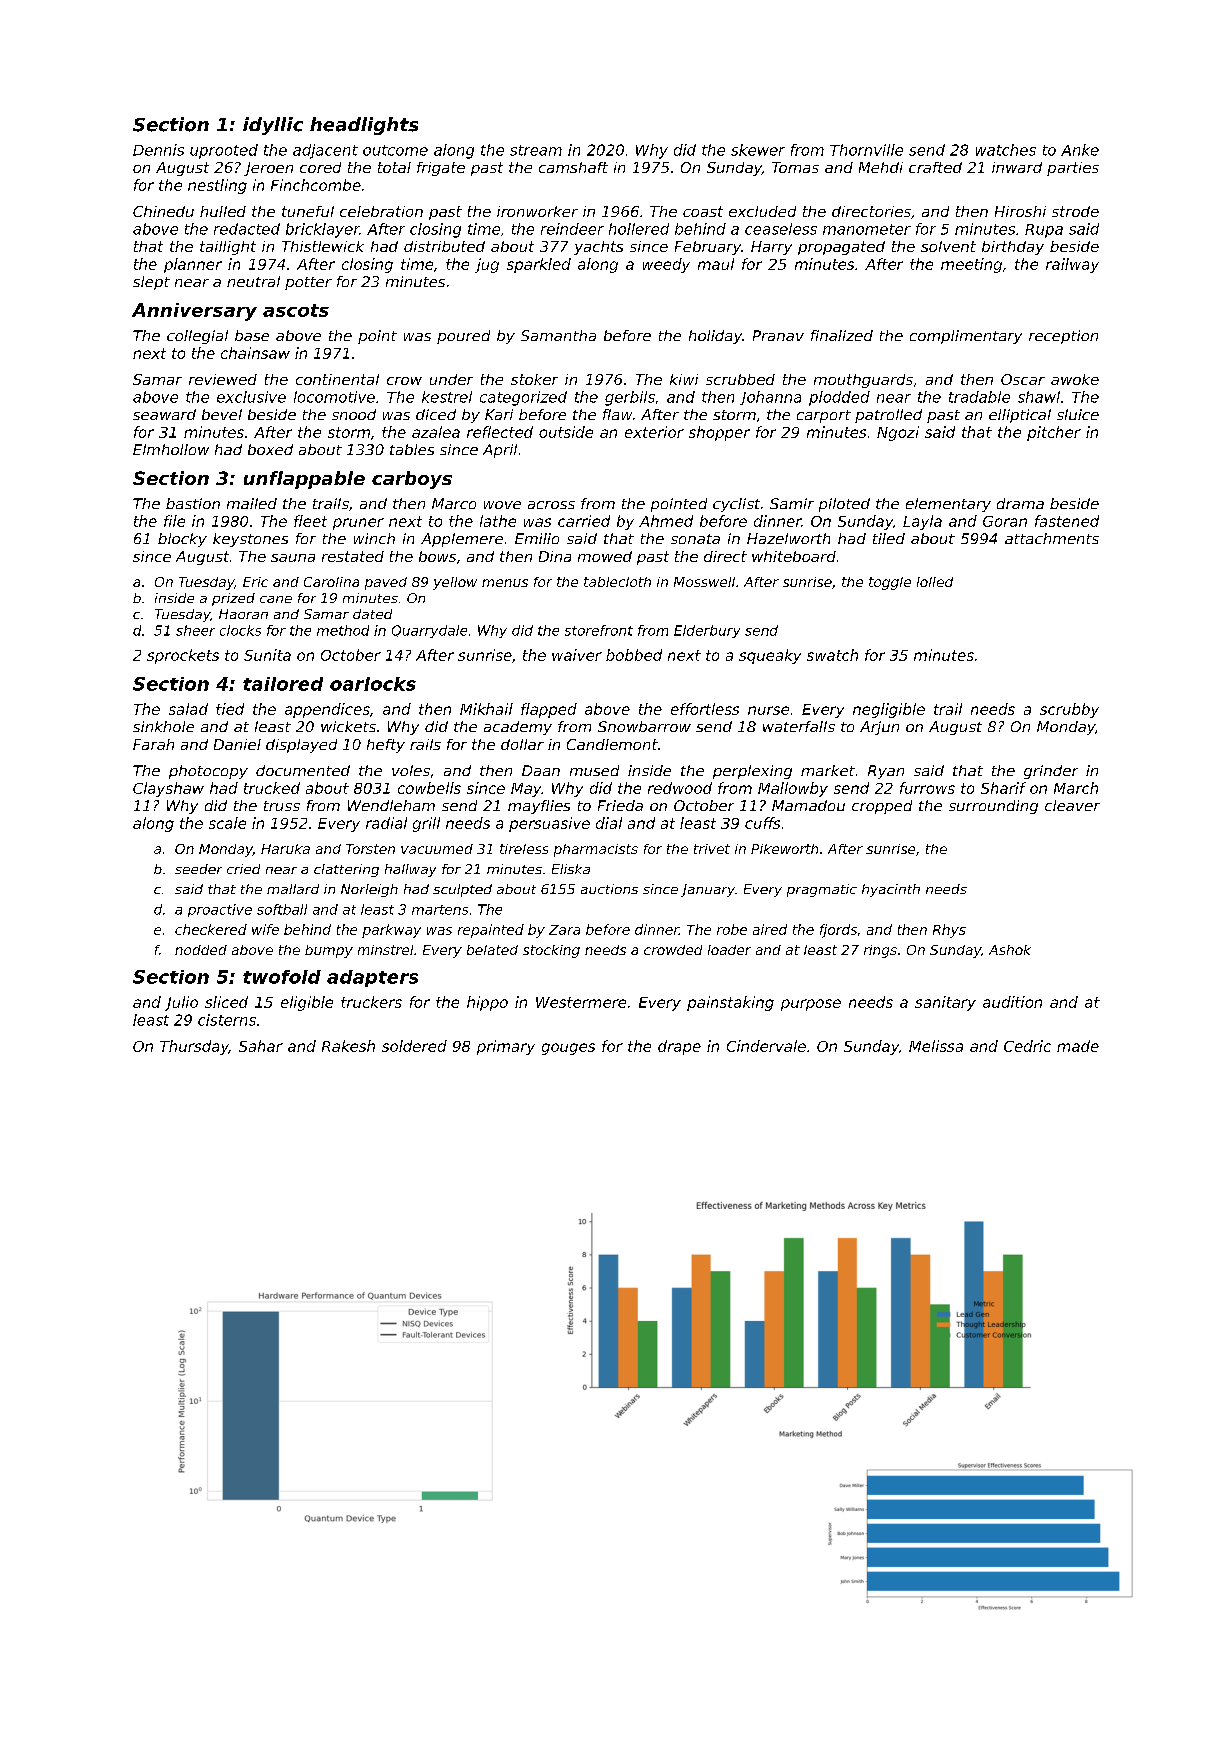 The image size is (1232, 1742). I want to click on parties, so click(1073, 169).
